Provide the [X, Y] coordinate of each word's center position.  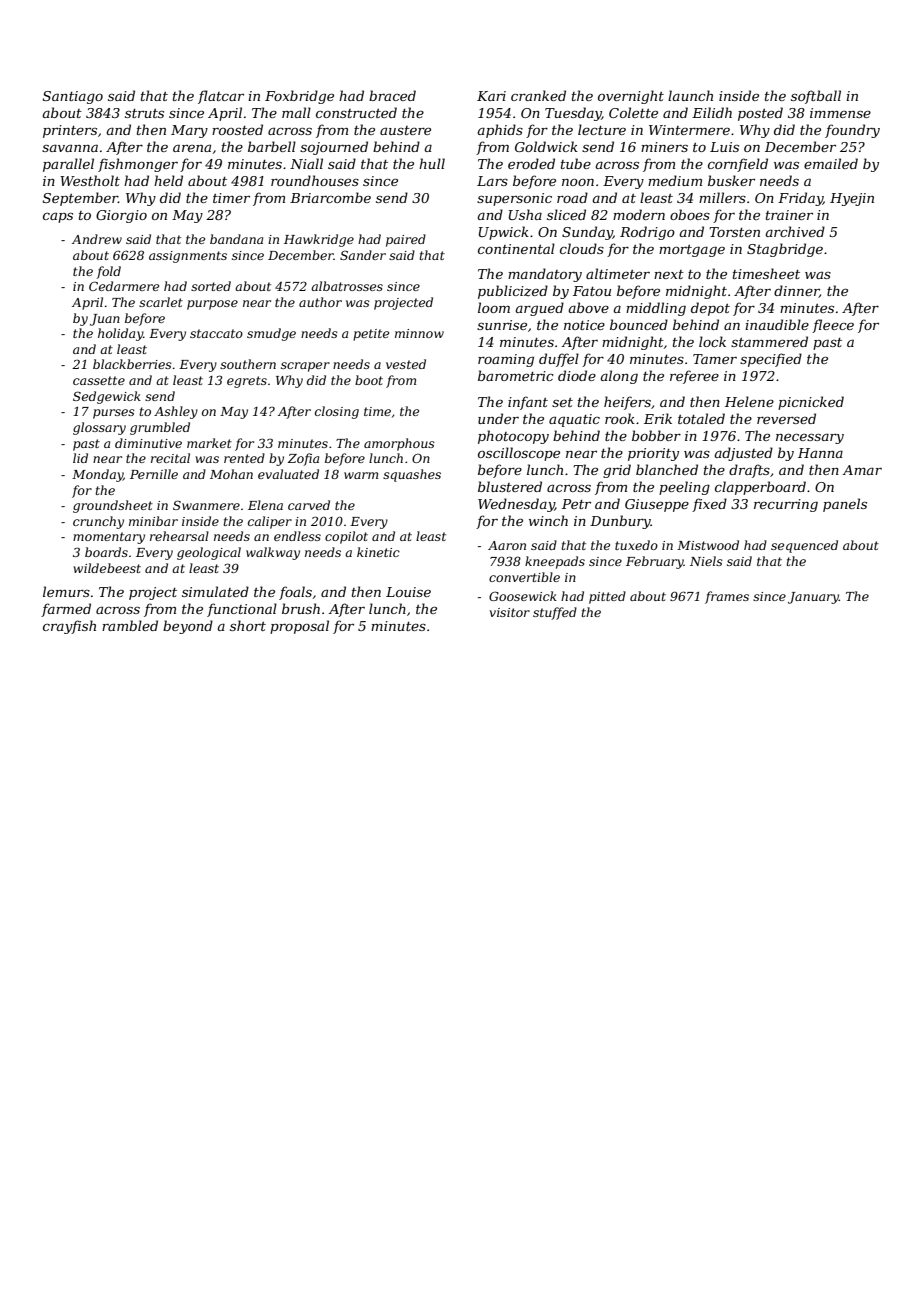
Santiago [73, 97]
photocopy [513, 437]
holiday [120, 334]
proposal [299, 627]
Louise [408, 592]
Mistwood [708, 545]
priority [653, 454]
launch [690, 95]
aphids [500, 131]
